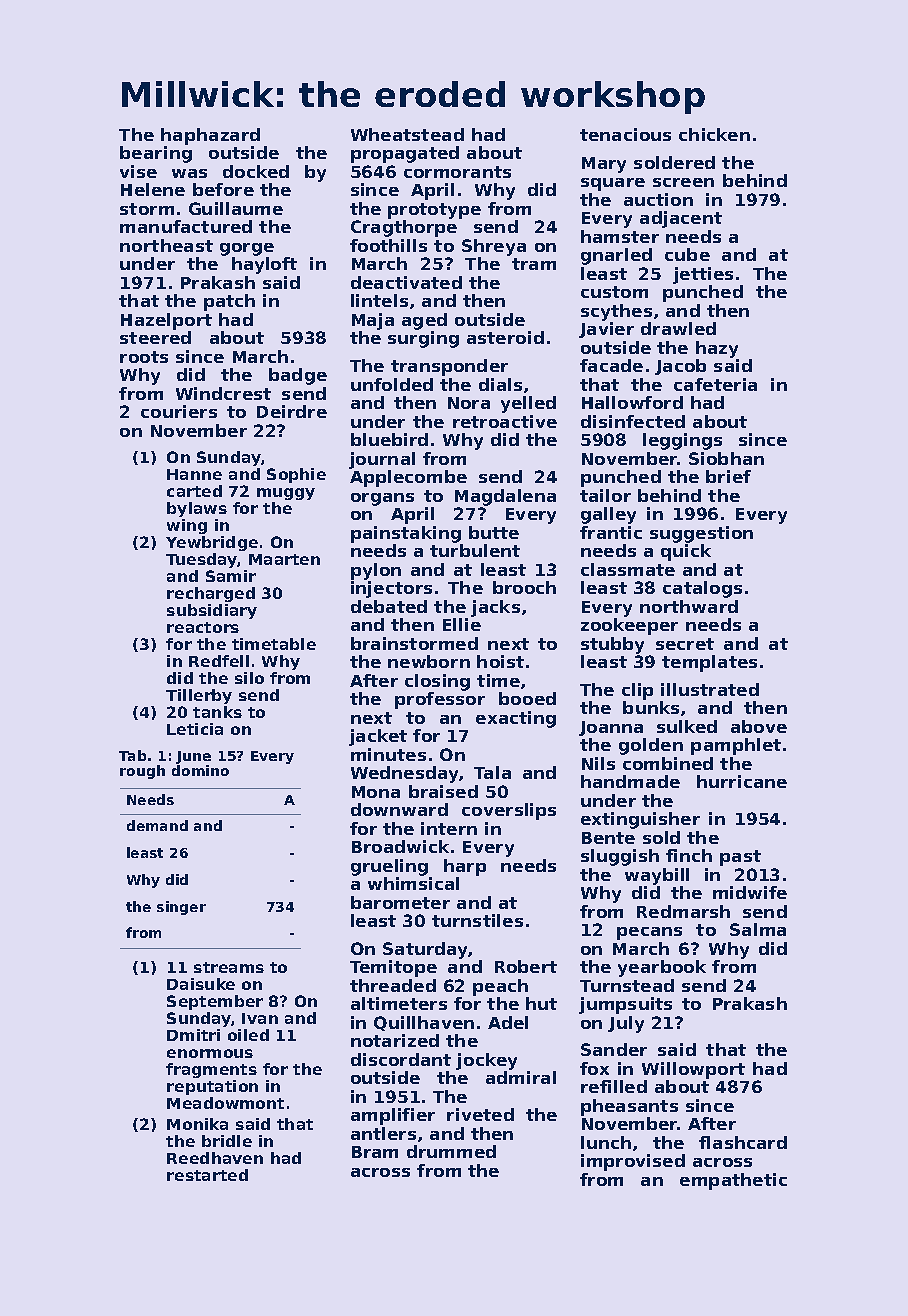 The width and height of the screenshot is (908, 1316). What do you see at coordinates (378, 737) in the screenshot?
I see `jacket` at bounding box center [378, 737].
